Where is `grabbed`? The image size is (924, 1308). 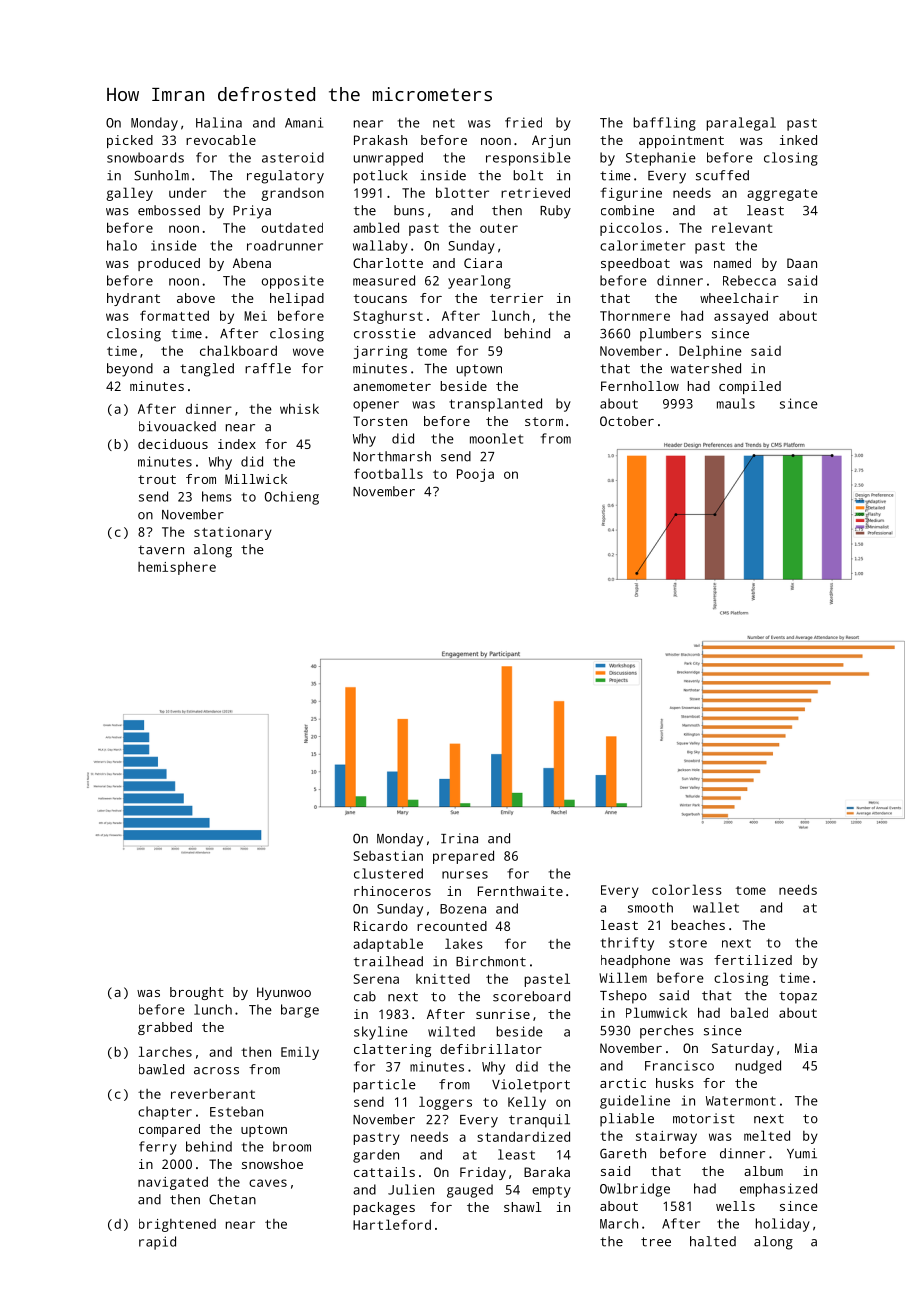 grabbed is located at coordinates (165, 1028).
